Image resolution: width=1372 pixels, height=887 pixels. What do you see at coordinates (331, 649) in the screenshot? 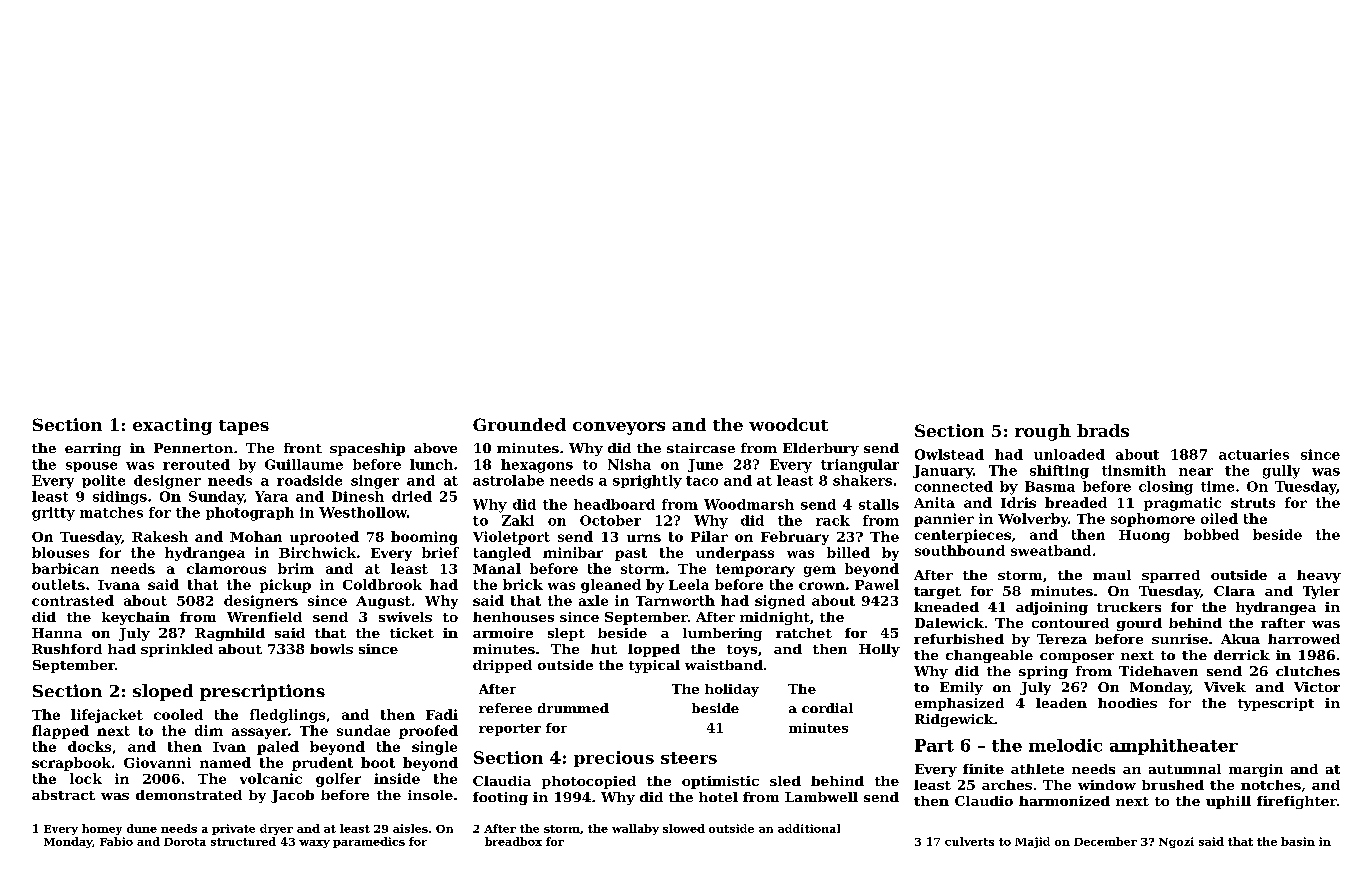
I see `bowls` at bounding box center [331, 649].
